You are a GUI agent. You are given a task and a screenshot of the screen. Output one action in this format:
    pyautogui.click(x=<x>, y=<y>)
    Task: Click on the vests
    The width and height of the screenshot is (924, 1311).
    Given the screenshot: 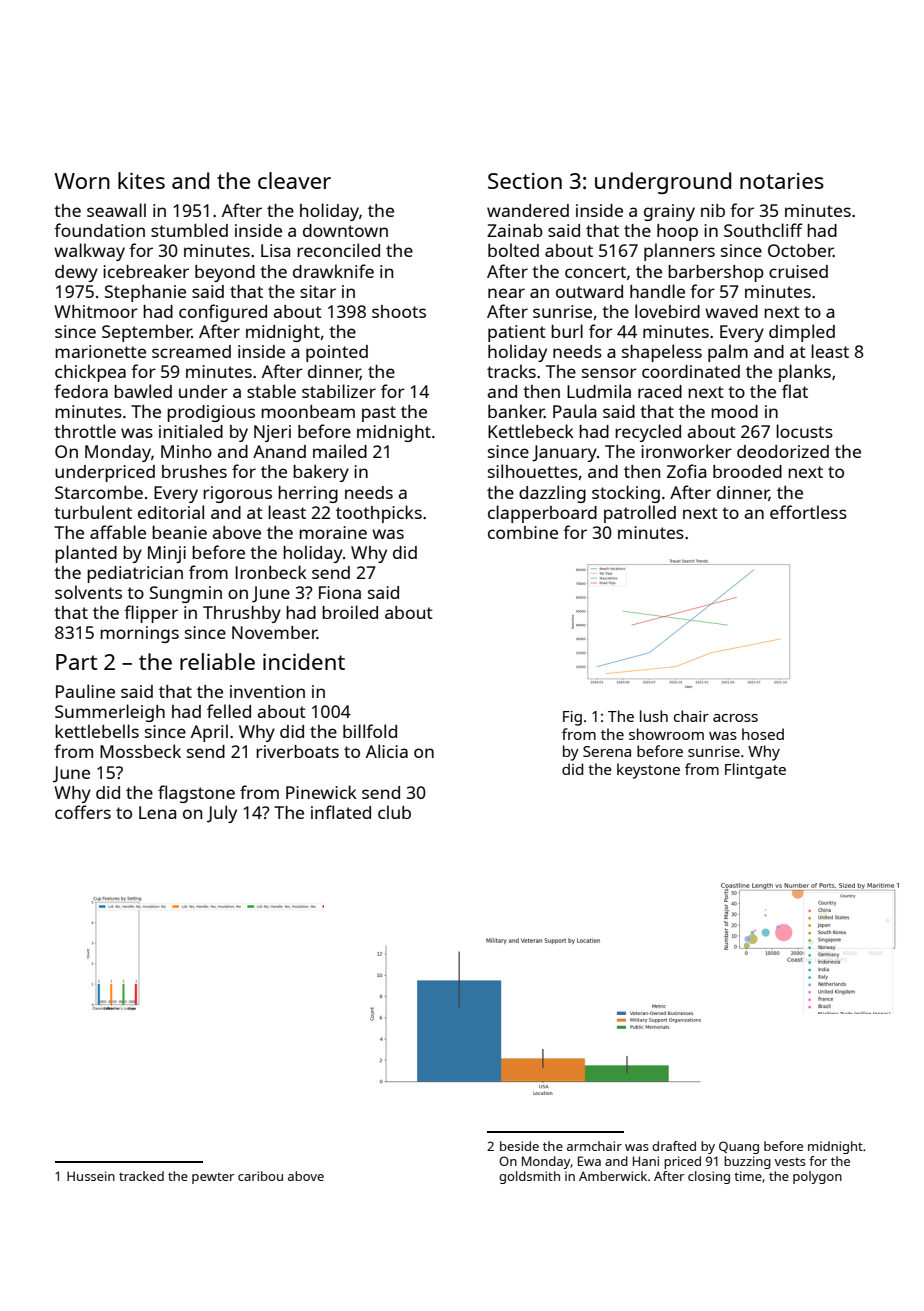 What is the action you would take?
    pyautogui.click(x=790, y=1162)
